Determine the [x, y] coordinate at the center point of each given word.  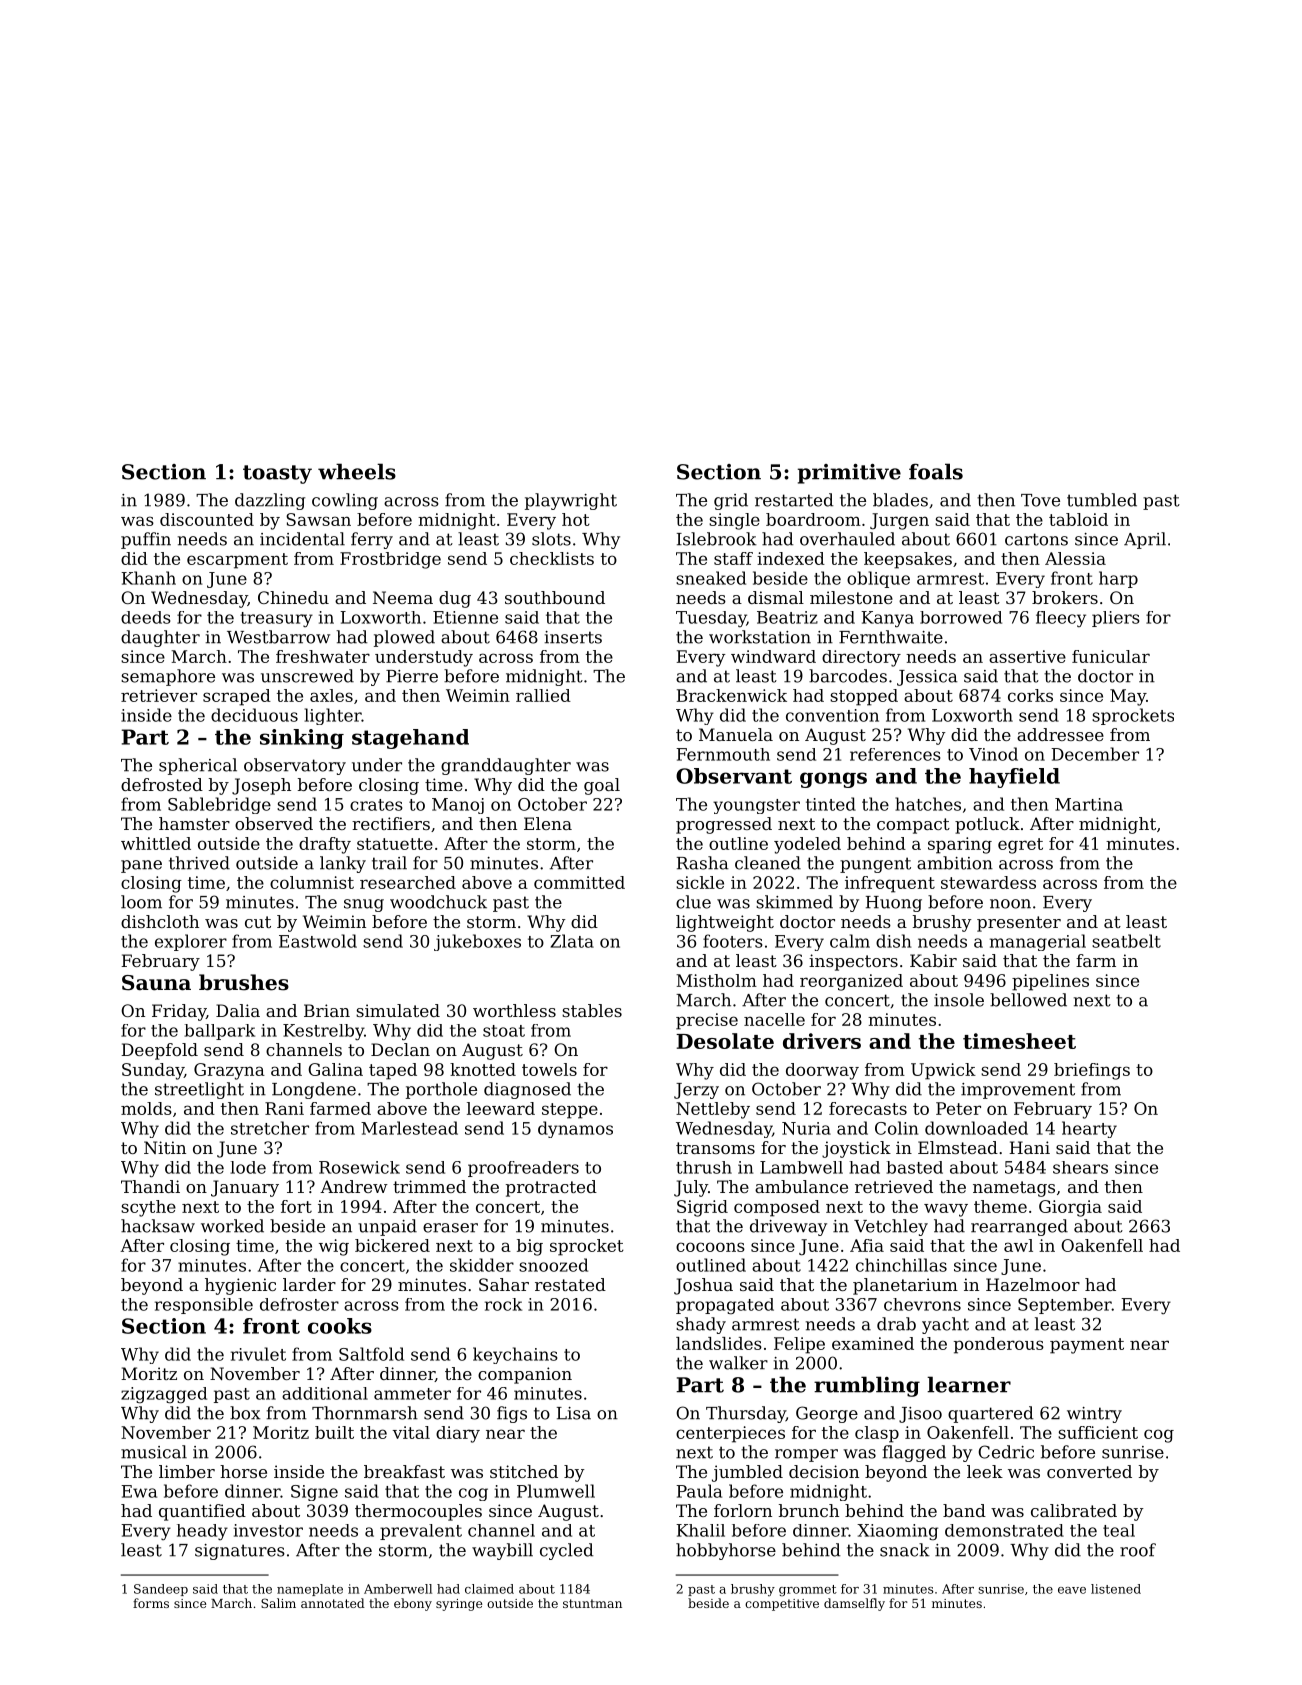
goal [602, 786]
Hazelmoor [1033, 1284]
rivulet [258, 1354]
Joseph [261, 786]
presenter [1019, 924]
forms [151, 1603]
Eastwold [318, 941]
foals [936, 471]
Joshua [703, 1286]
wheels [357, 471]
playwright [571, 501]
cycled [566, 1551]
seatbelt [1126, 941]
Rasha [703, 863]
